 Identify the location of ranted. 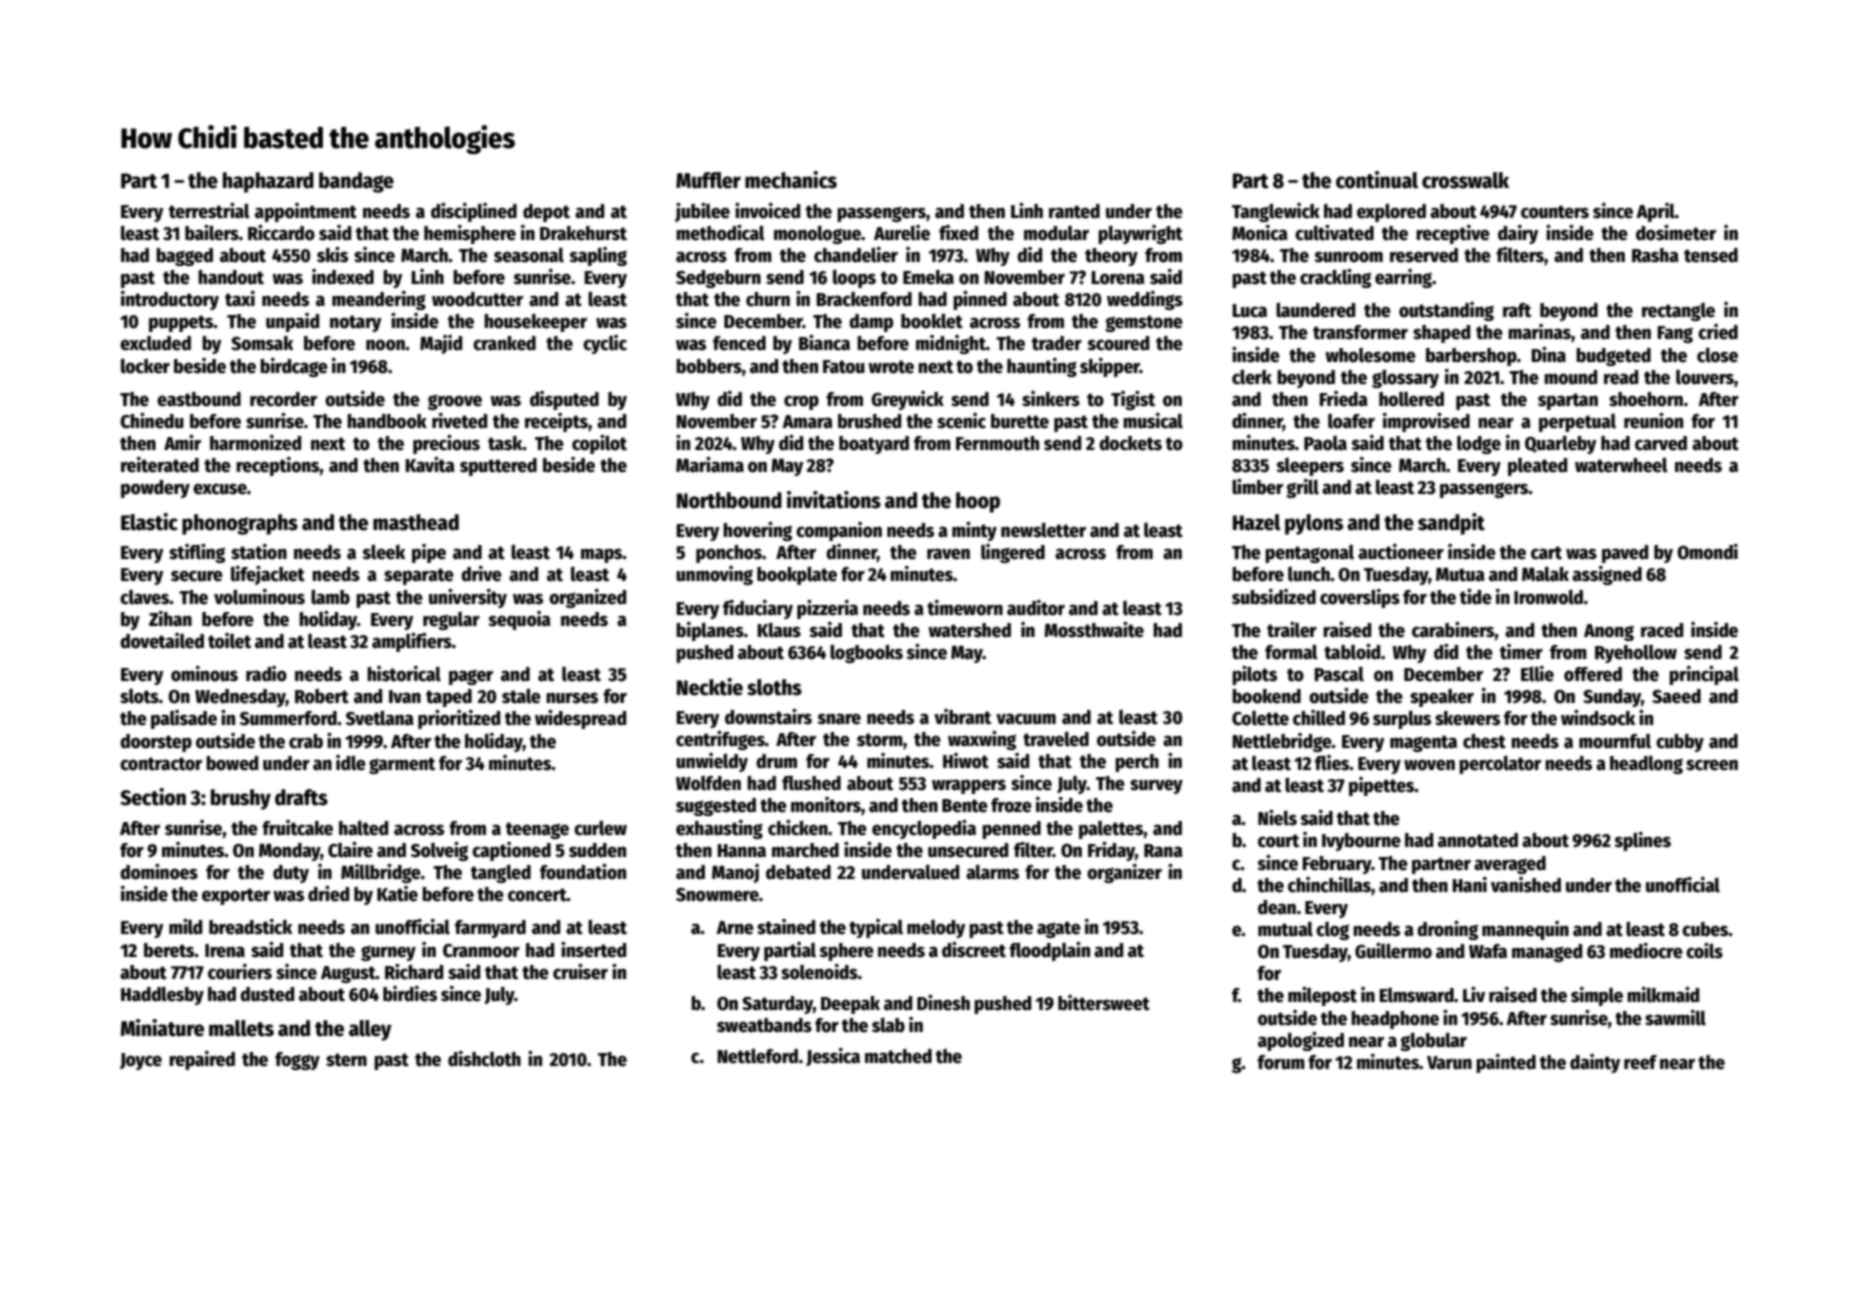
(1074, 211).
